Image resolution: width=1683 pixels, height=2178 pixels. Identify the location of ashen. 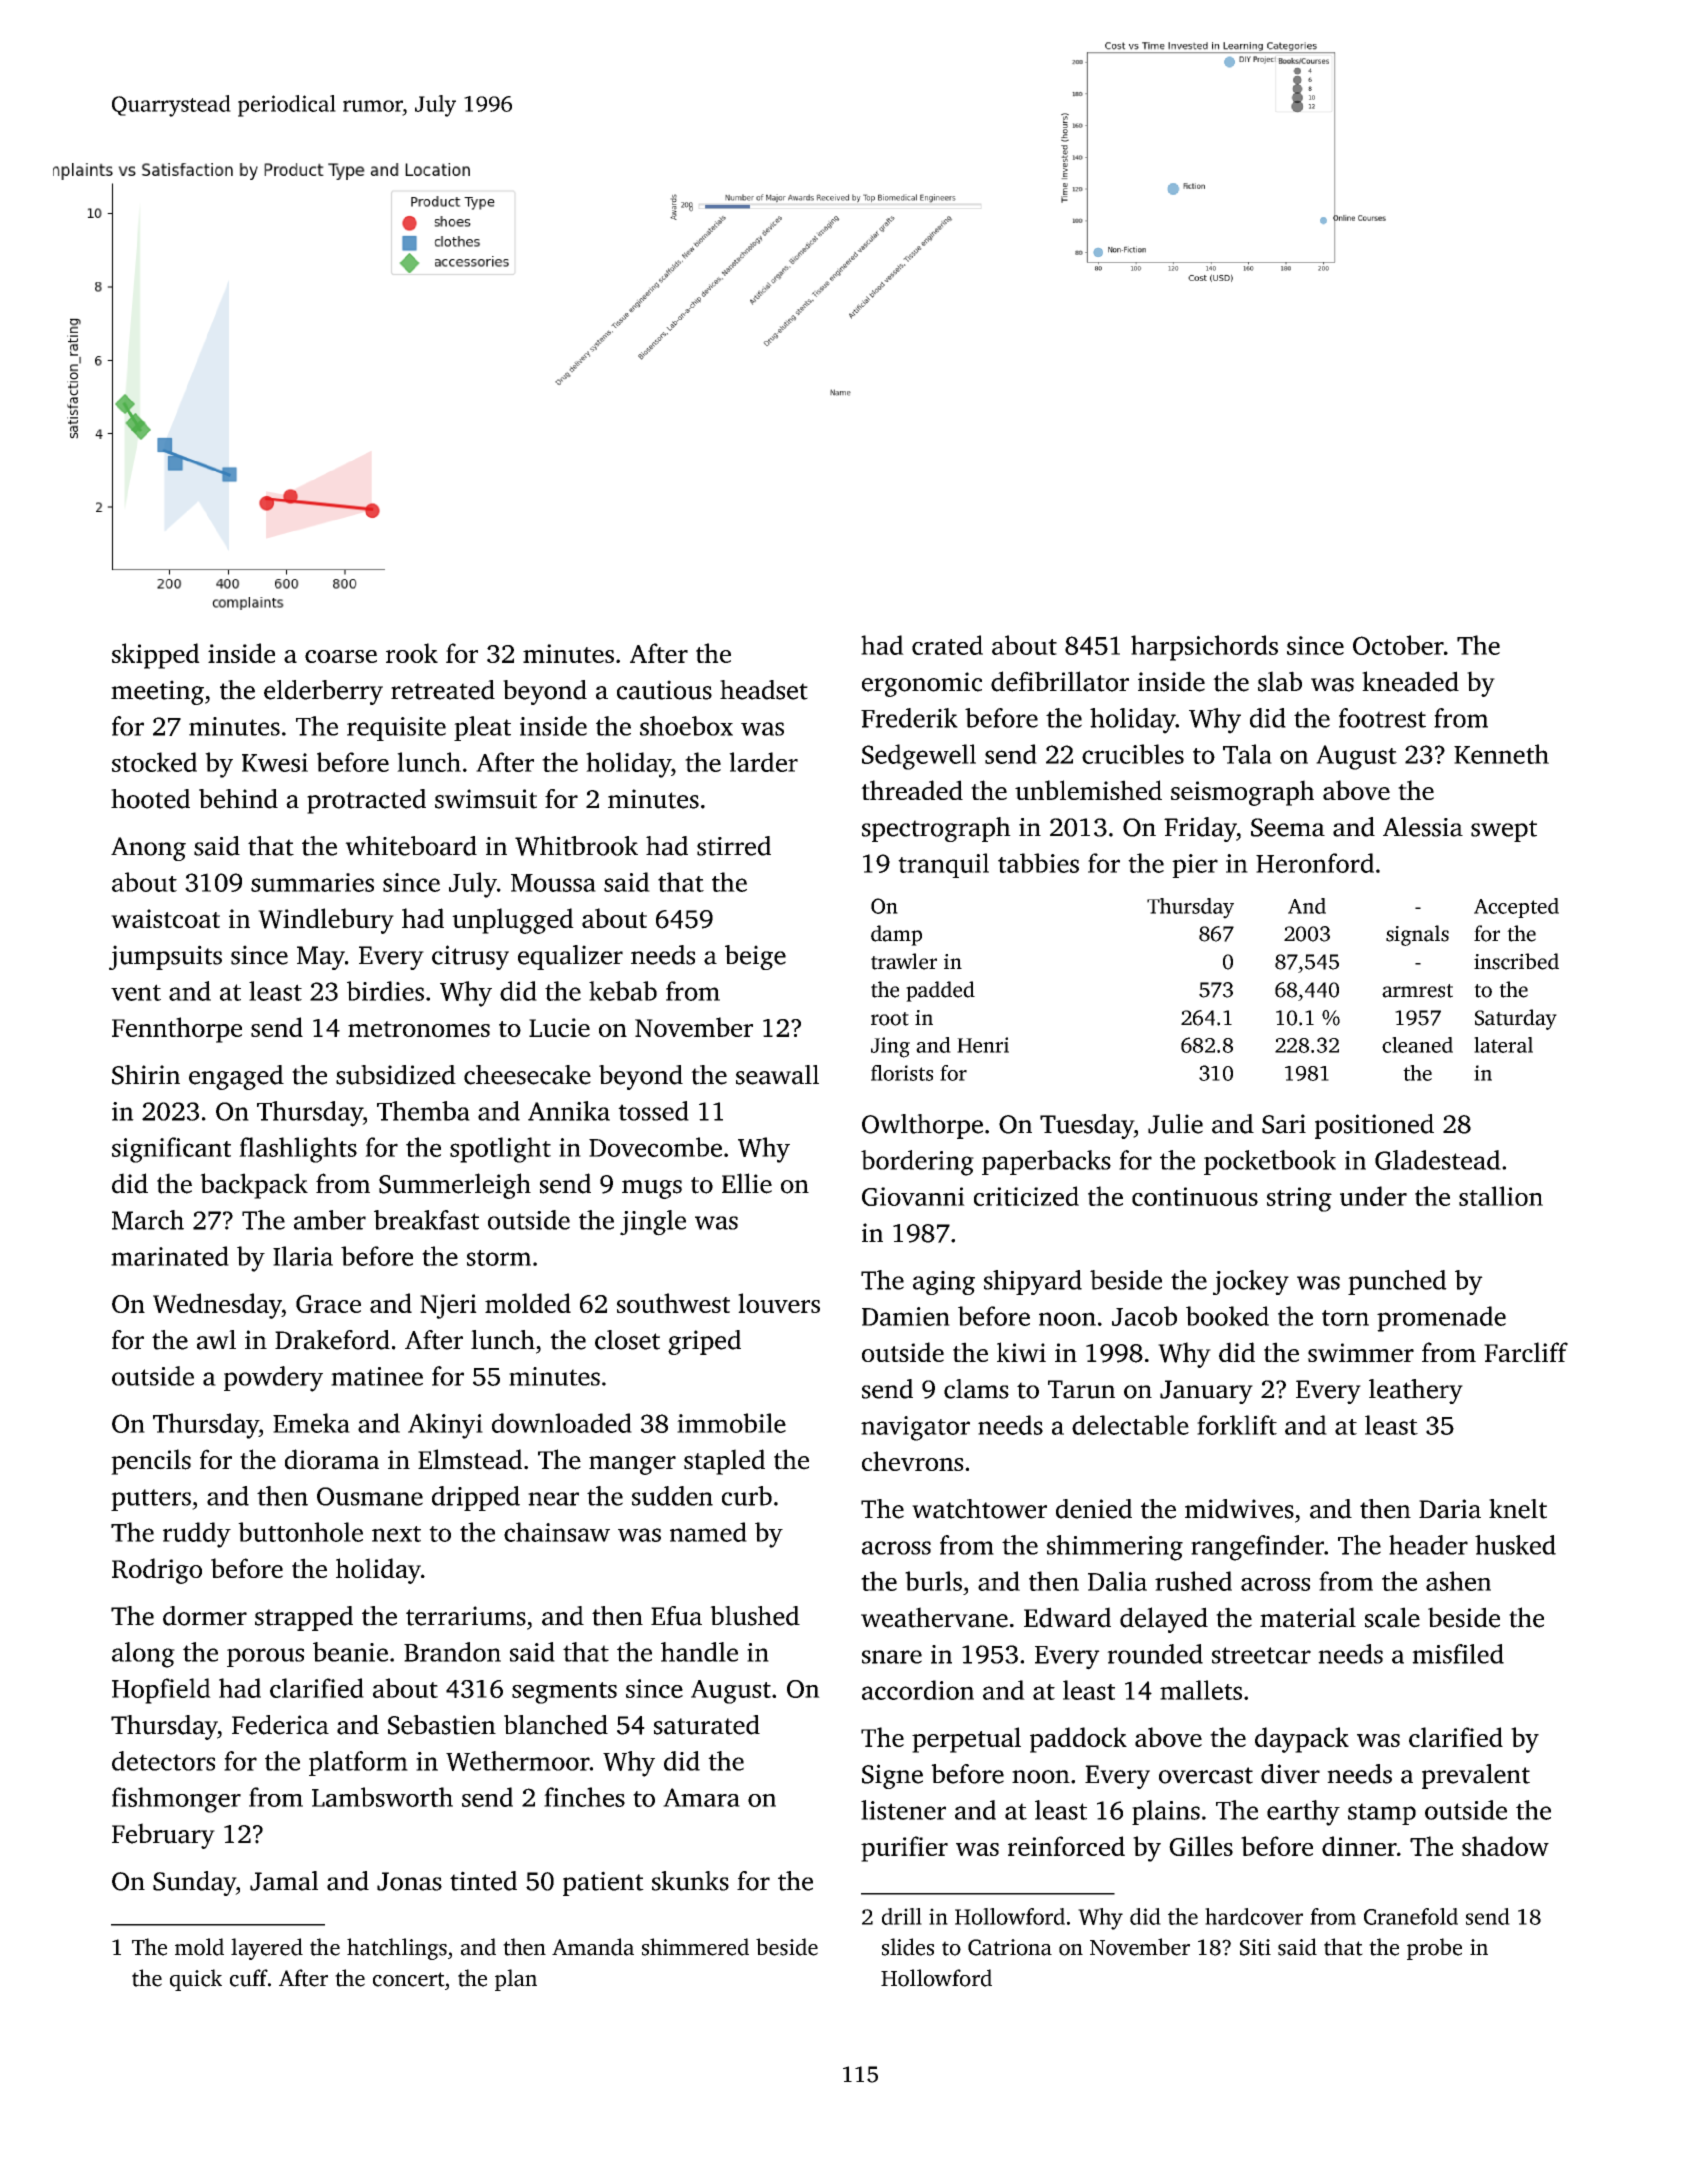
(1458, 1581).
